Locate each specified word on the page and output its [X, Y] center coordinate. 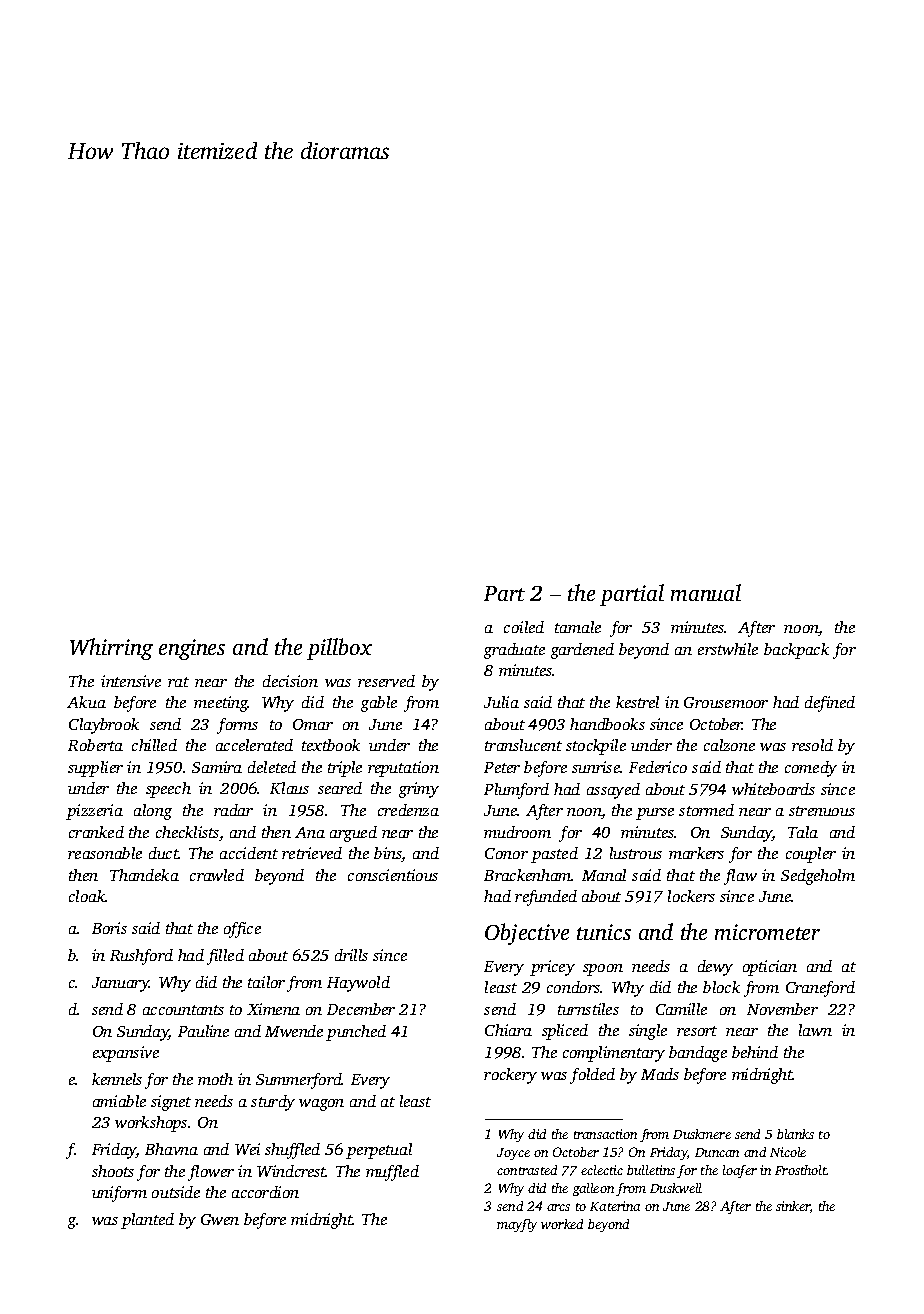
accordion [265, 1192]
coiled [524, 627]
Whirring [111, 649]
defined [830, 704]
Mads [660, 1074]
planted [147, 1221]
